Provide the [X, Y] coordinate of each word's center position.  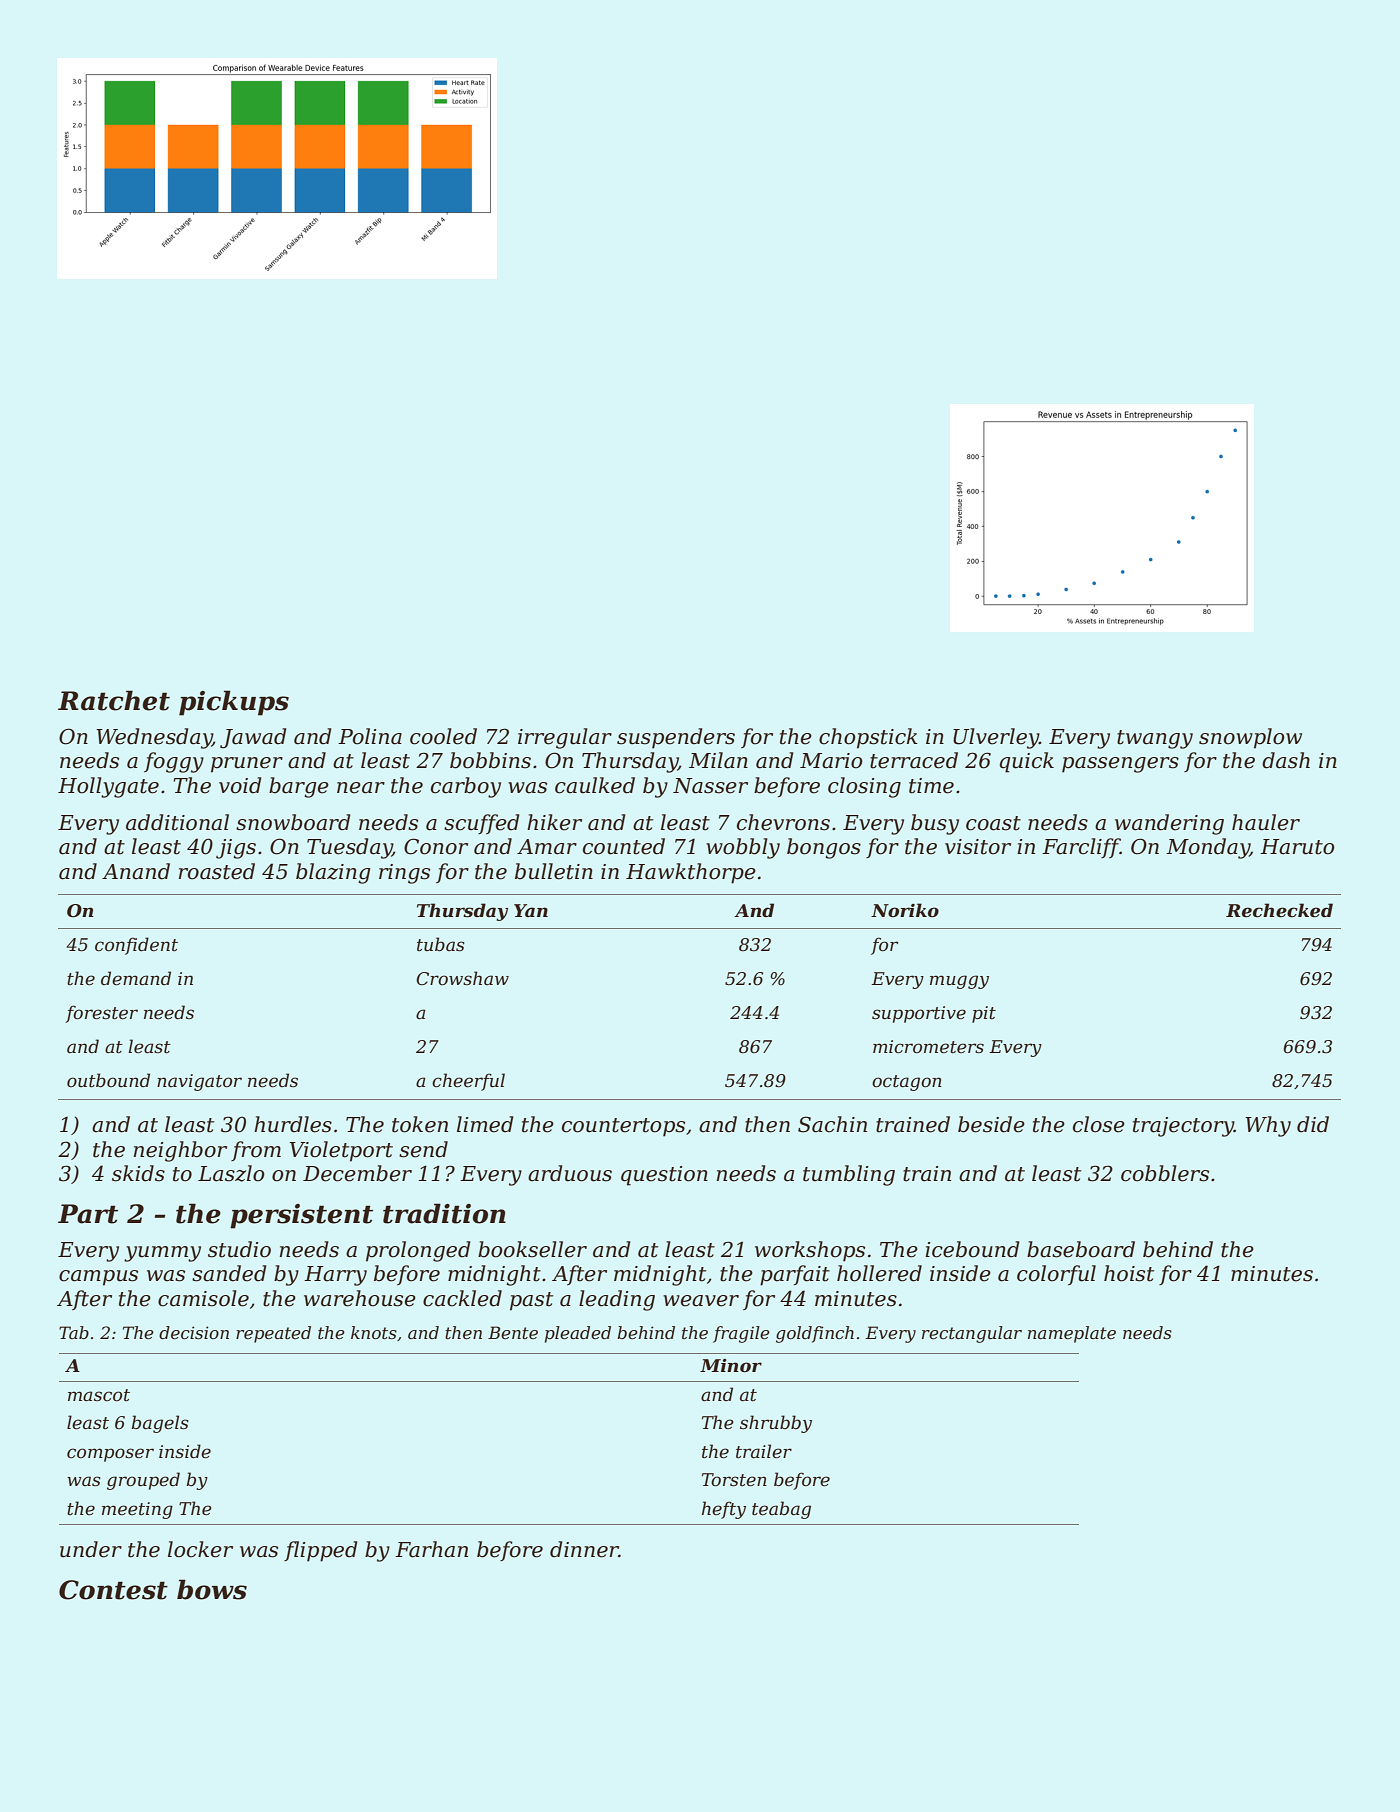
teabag [781, 1510]
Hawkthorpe [691, 873]
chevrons [783, 822]
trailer [764, 1451]
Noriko [905, 910]
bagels [160, 1424]
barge [299, 787]
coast [993, 823]
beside [991, 1124]
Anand [136, 871]
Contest [113, 1590]
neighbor [180, 1151]
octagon [907, 1083]
